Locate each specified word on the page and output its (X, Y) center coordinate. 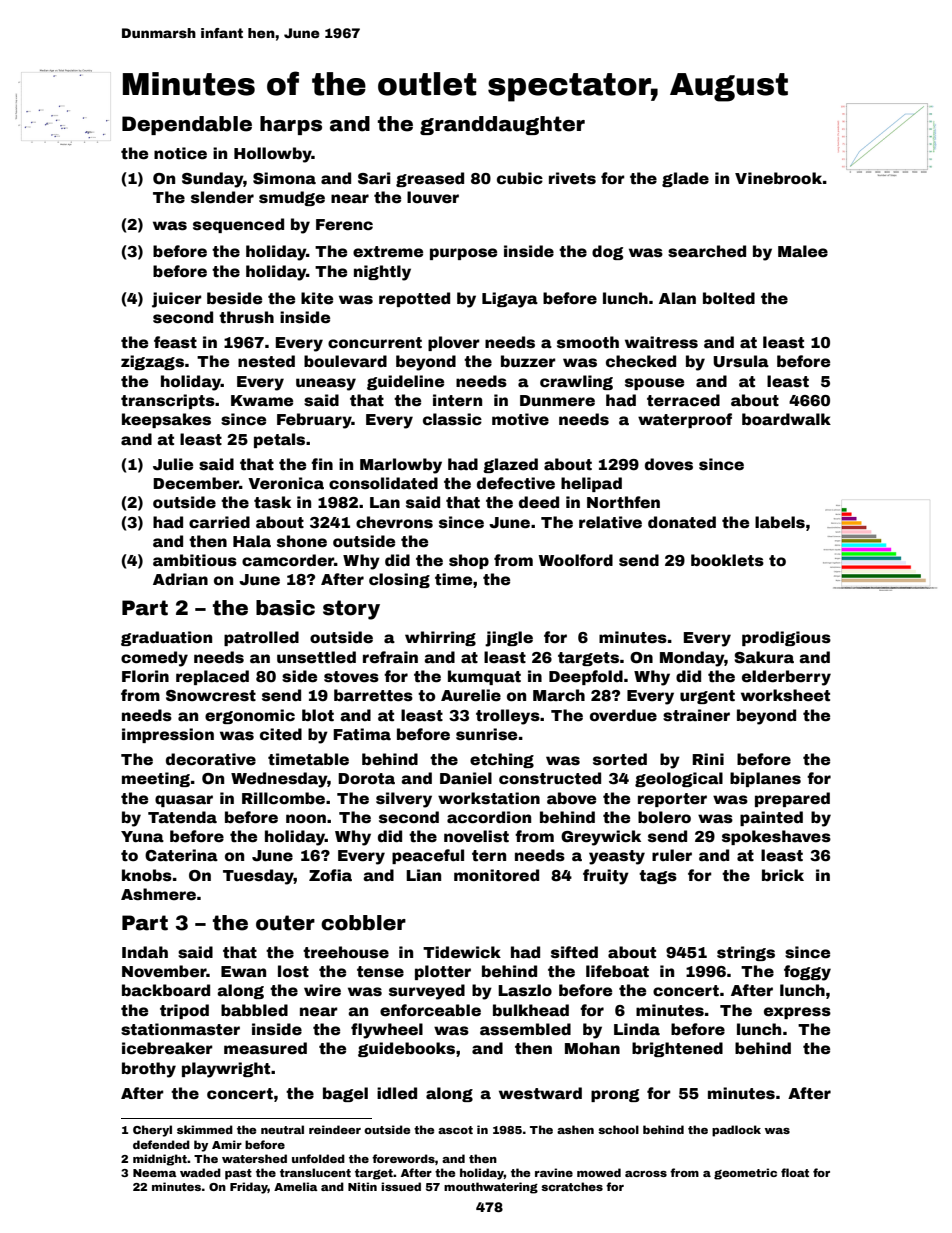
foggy (807, 973)
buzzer (528, 361)
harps (291, 125)
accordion (489, 817)
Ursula (741, 361)
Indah (145, 952)
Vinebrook (778, 178)
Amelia (296, 1186)
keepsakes (166, 420)
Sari (374, 178)
